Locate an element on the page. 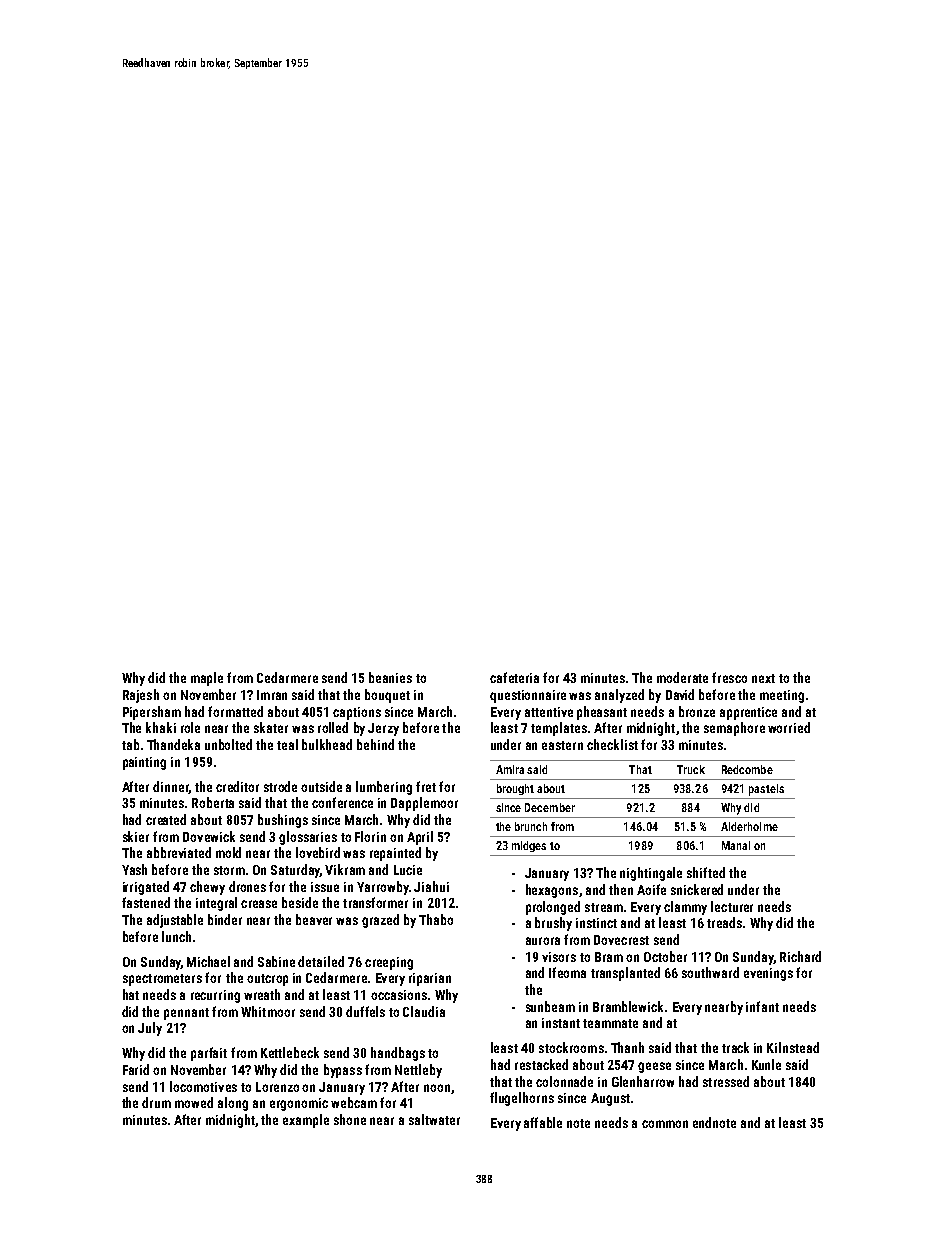  December is located at coordinates (550, 807).
